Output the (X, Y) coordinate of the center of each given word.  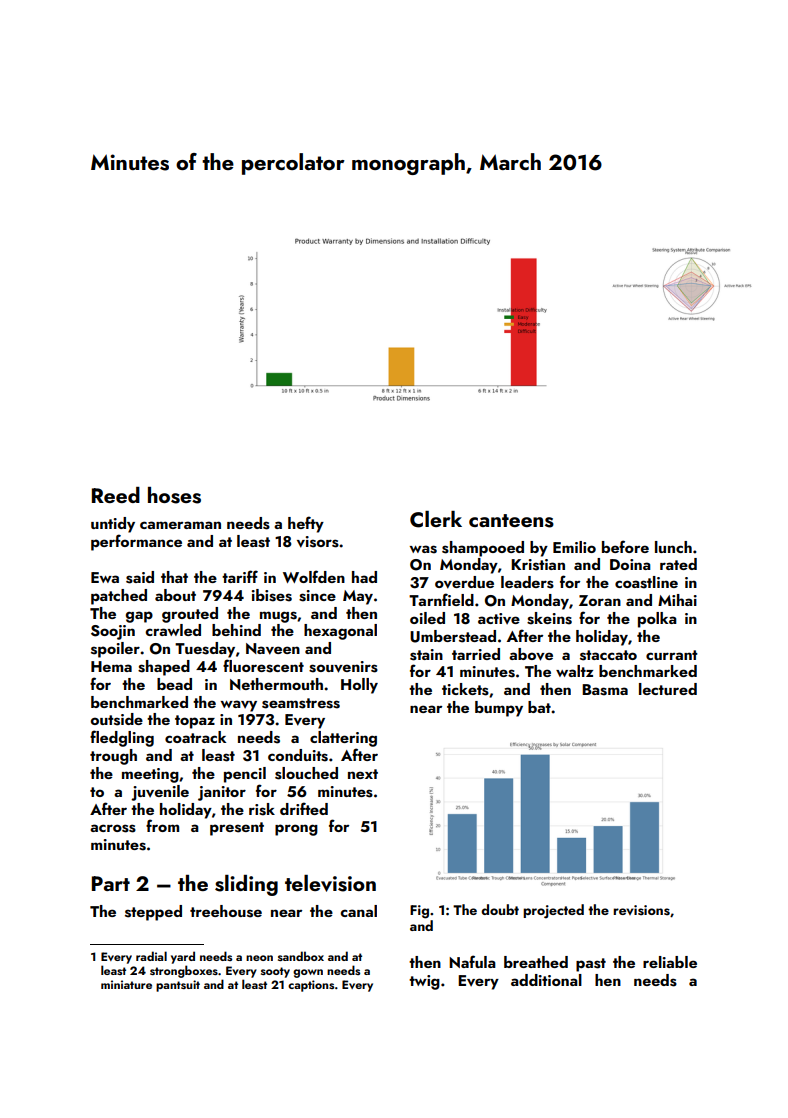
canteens (511, 521)
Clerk (436, 519)
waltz (574, 671)
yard (183, 957)
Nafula (472, 961)
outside (117, 719)
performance (136, 542)
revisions (641, 910)
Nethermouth (276, 684)
